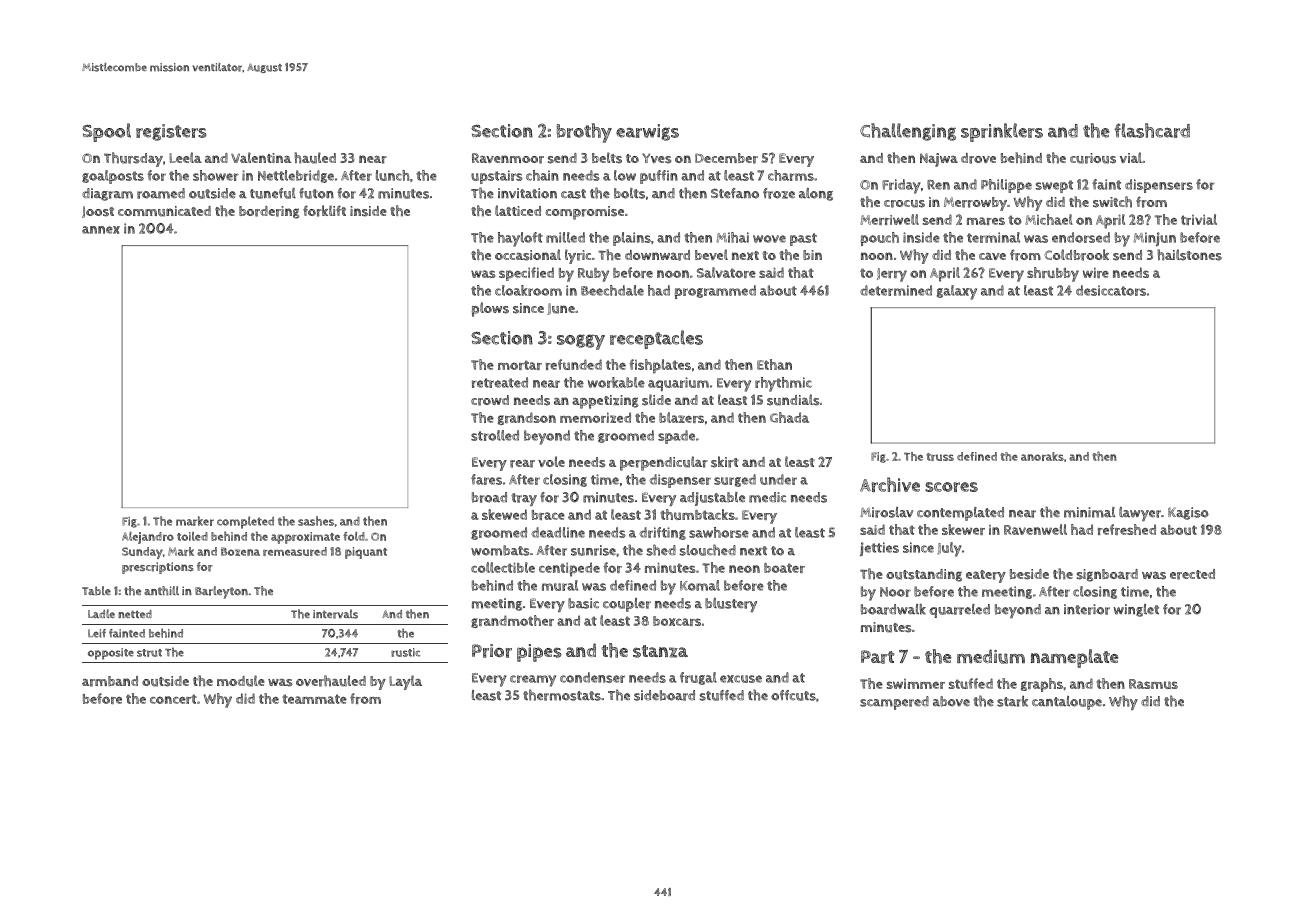 The width and height of the screenshot is (1308, 924). I want to click on fishplates, so click(660, 366).
